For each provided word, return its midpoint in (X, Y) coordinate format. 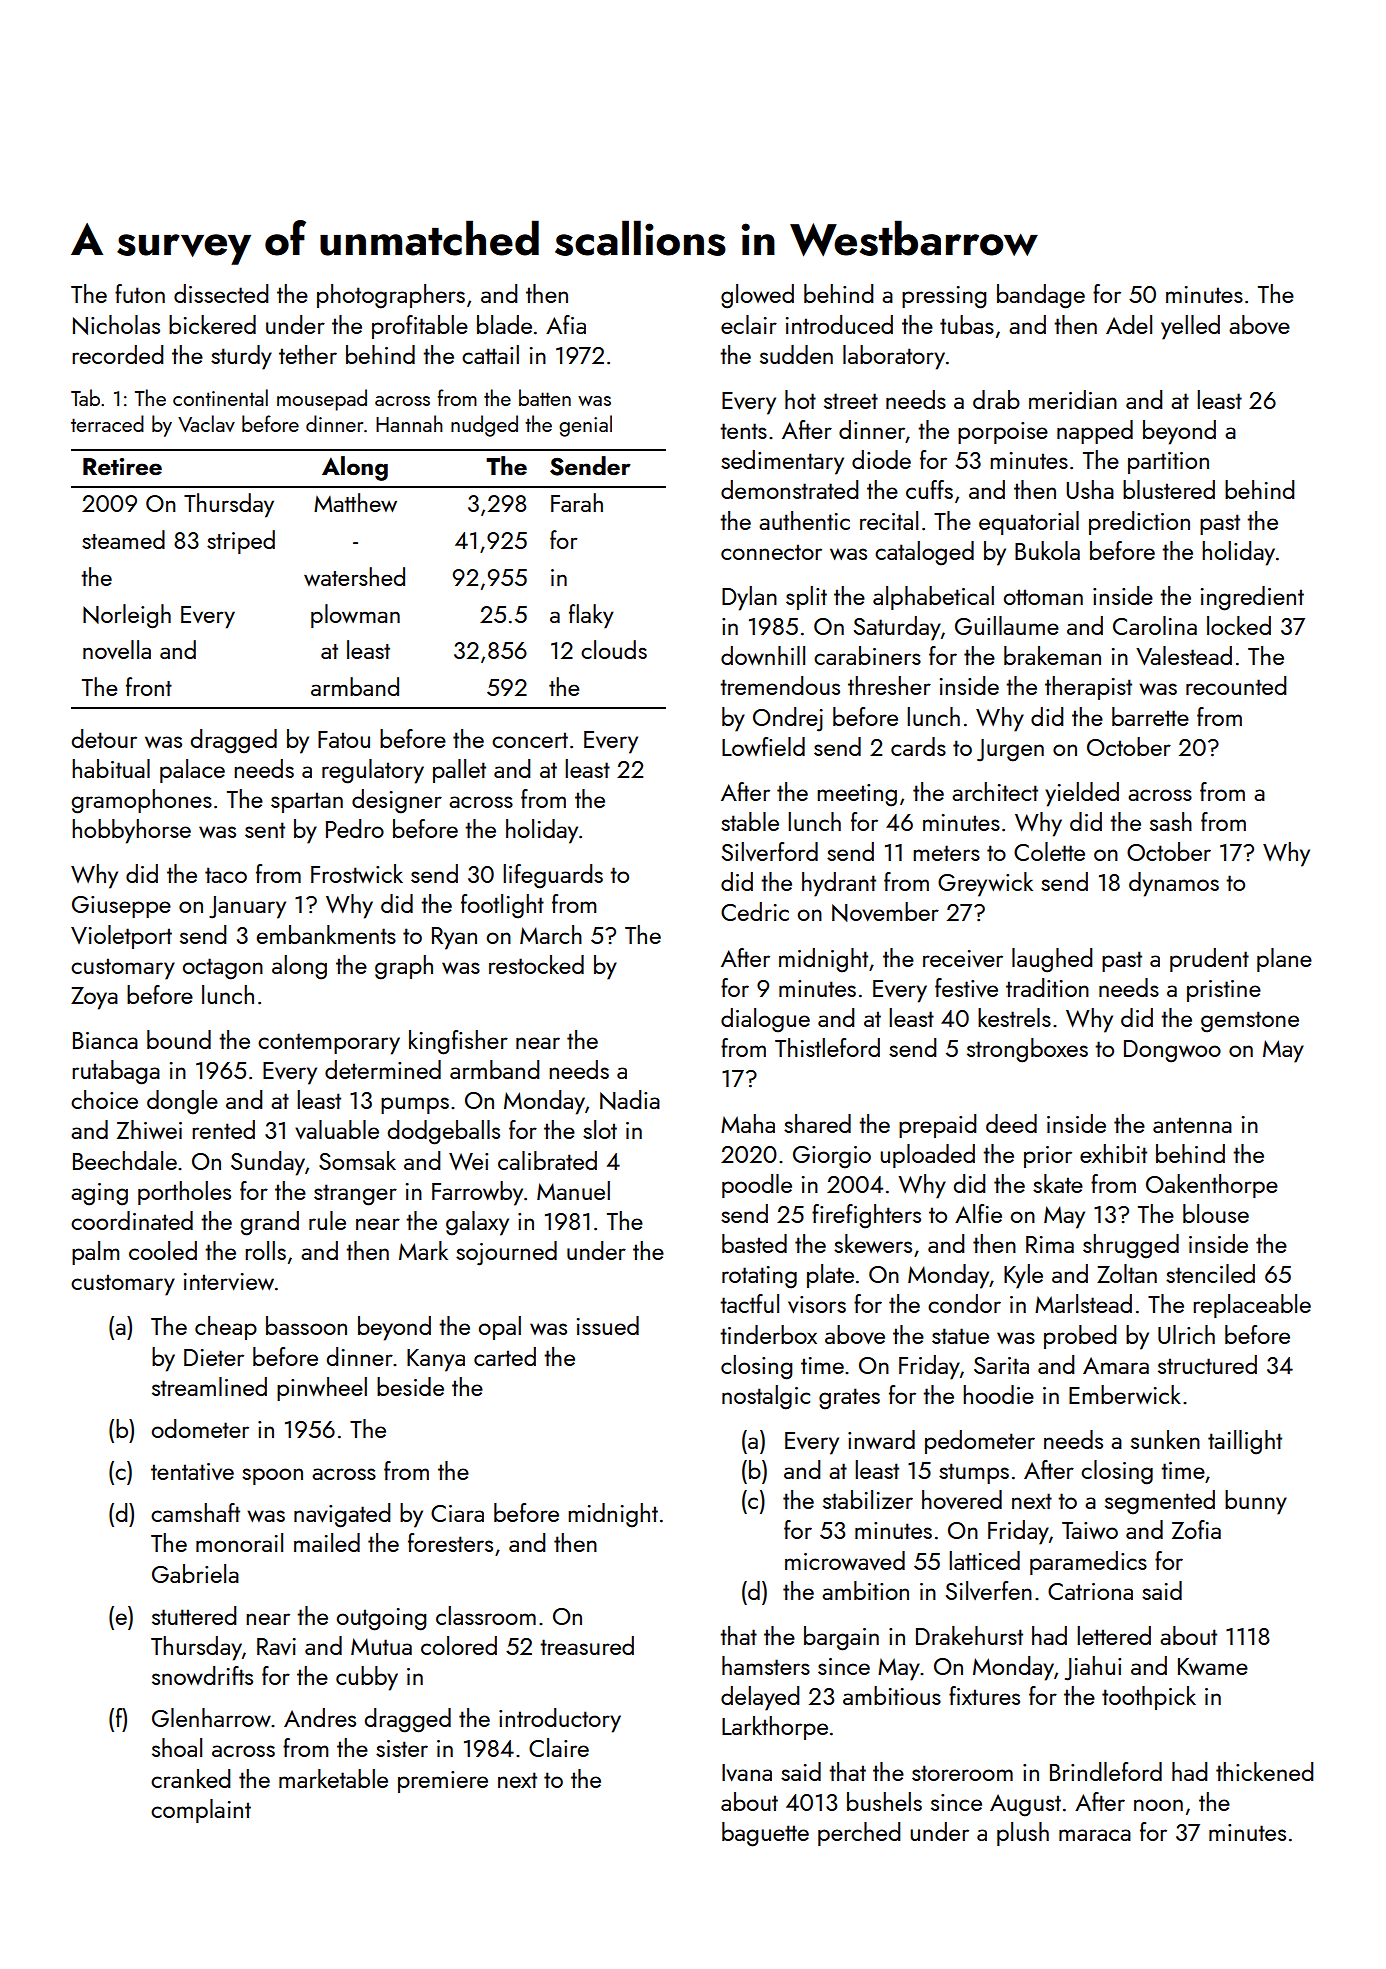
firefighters (866, 1216)
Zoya (94, 998)
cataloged (924, 553)
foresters (450, 1542)
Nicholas (116, 325)
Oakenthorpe (1212, 1186)
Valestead (1184, 655)
